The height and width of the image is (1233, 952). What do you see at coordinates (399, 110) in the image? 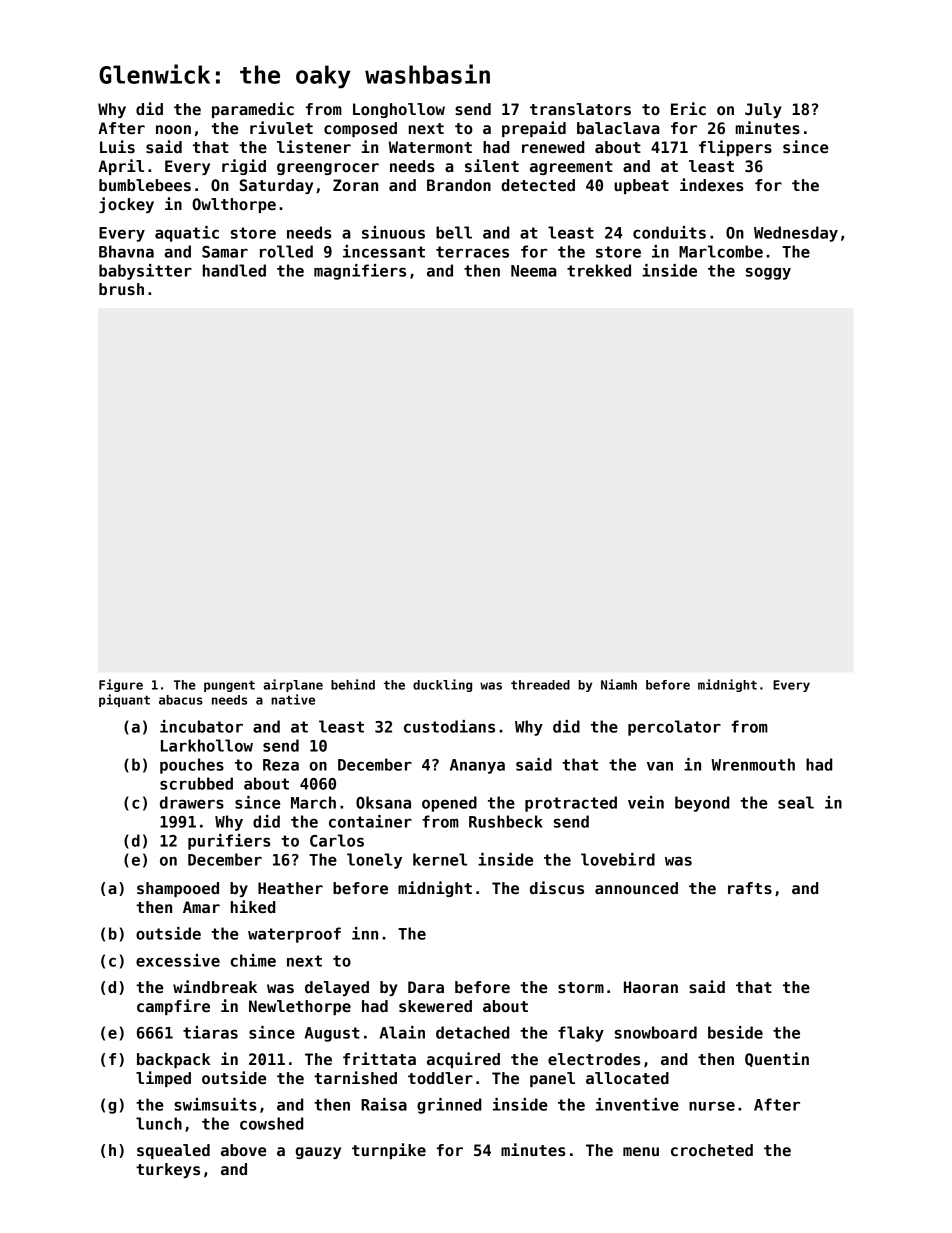
I see `Longhollow` at bounding box center [399, 110].
